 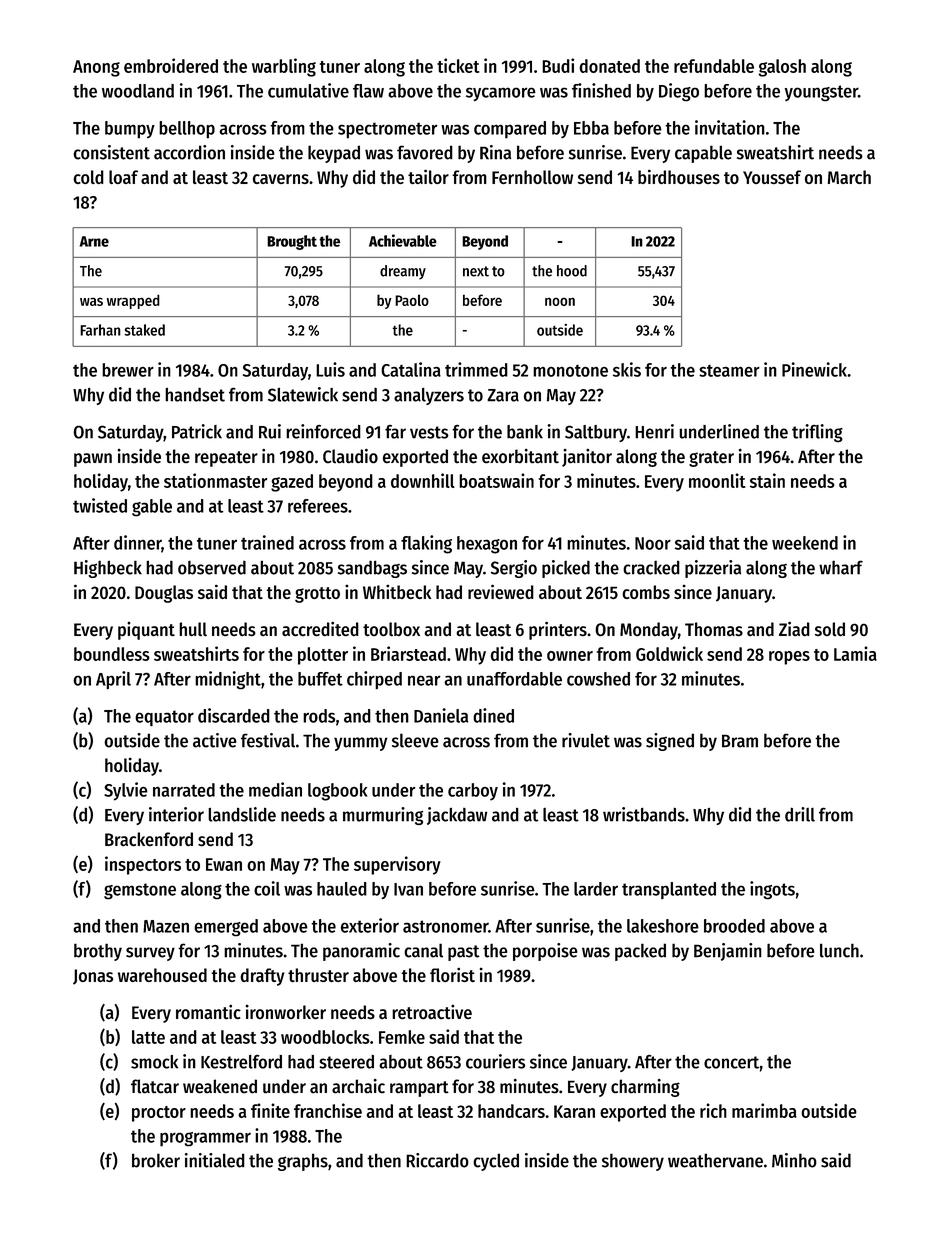 What do you see at coordinates (545, 952) in the image?
I see `porpoise` at bounding box center [545, 952].
